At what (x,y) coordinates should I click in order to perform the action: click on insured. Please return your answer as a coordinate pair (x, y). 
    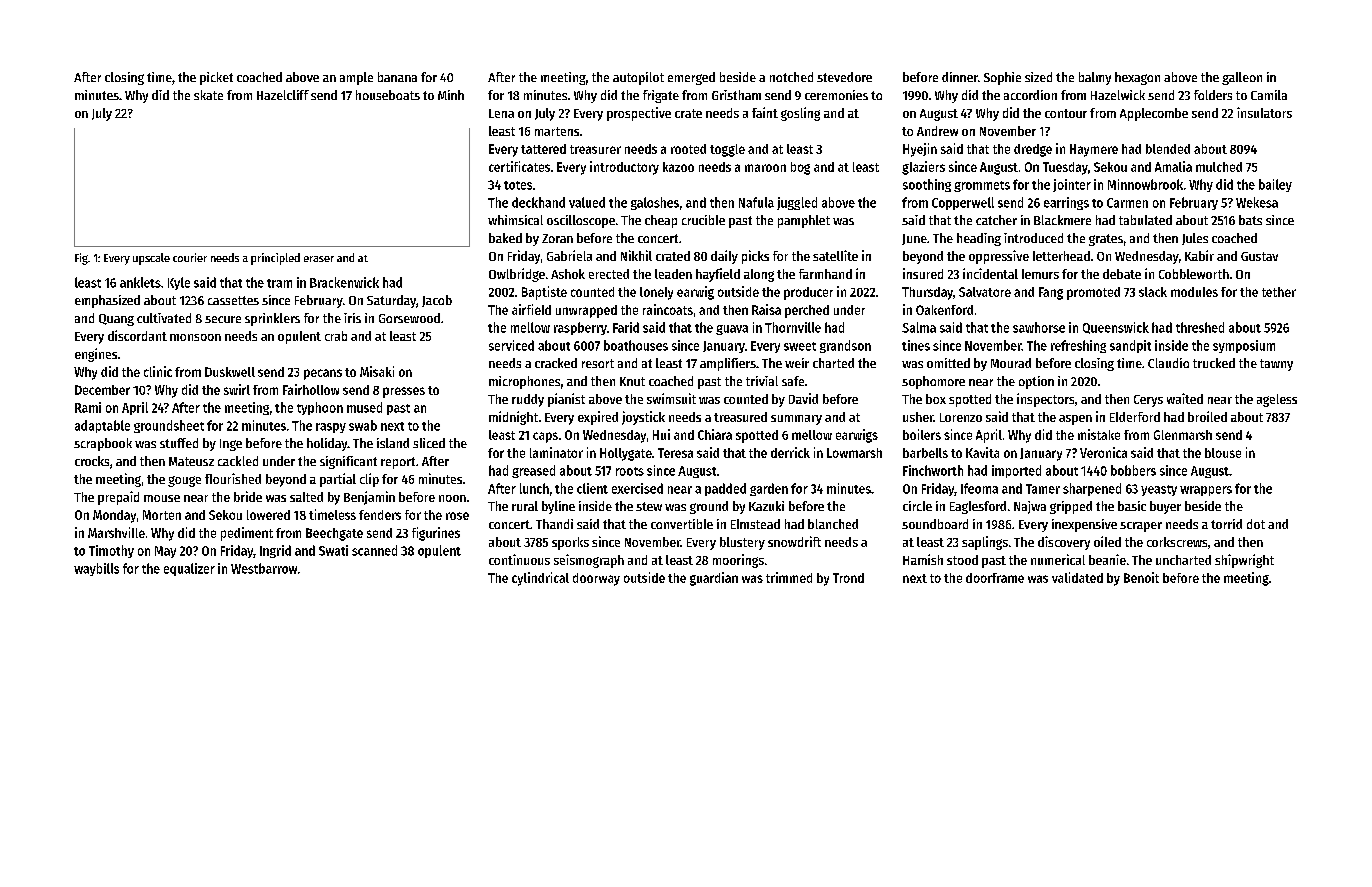
    Looking at the image, I should click on (923, 273).
